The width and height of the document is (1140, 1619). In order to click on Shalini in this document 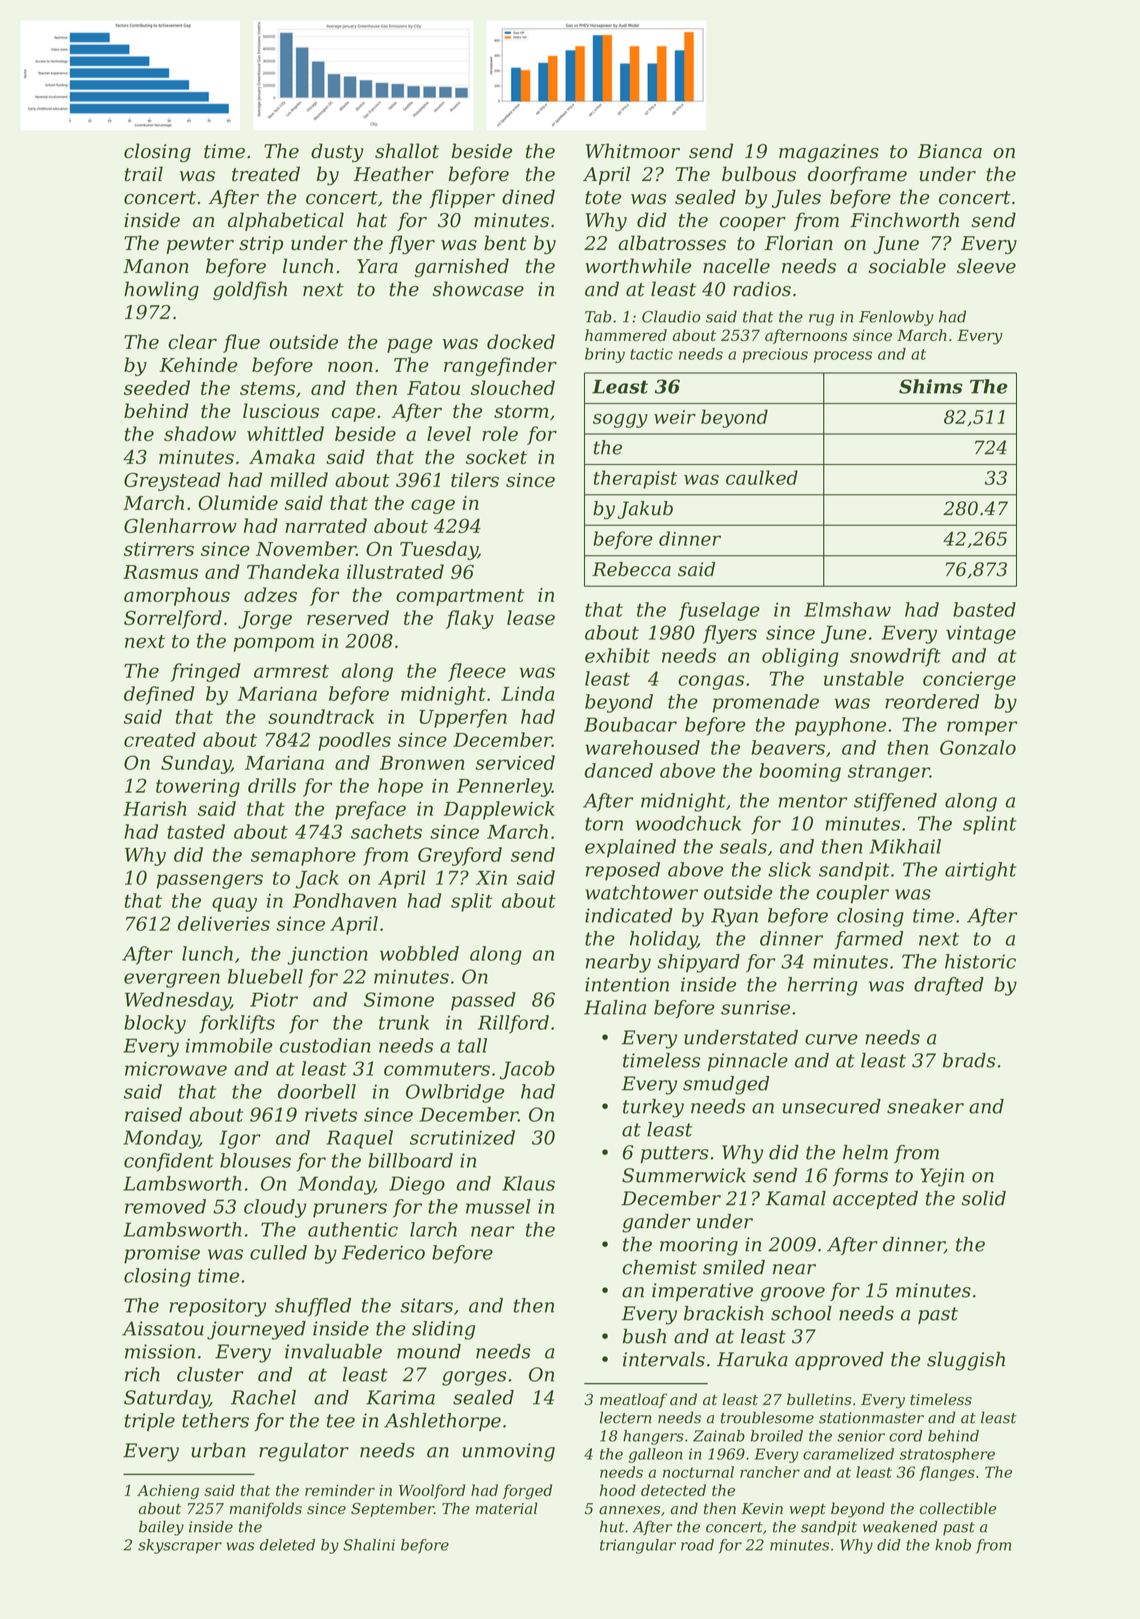, I will do `click(369, 1545)`.
